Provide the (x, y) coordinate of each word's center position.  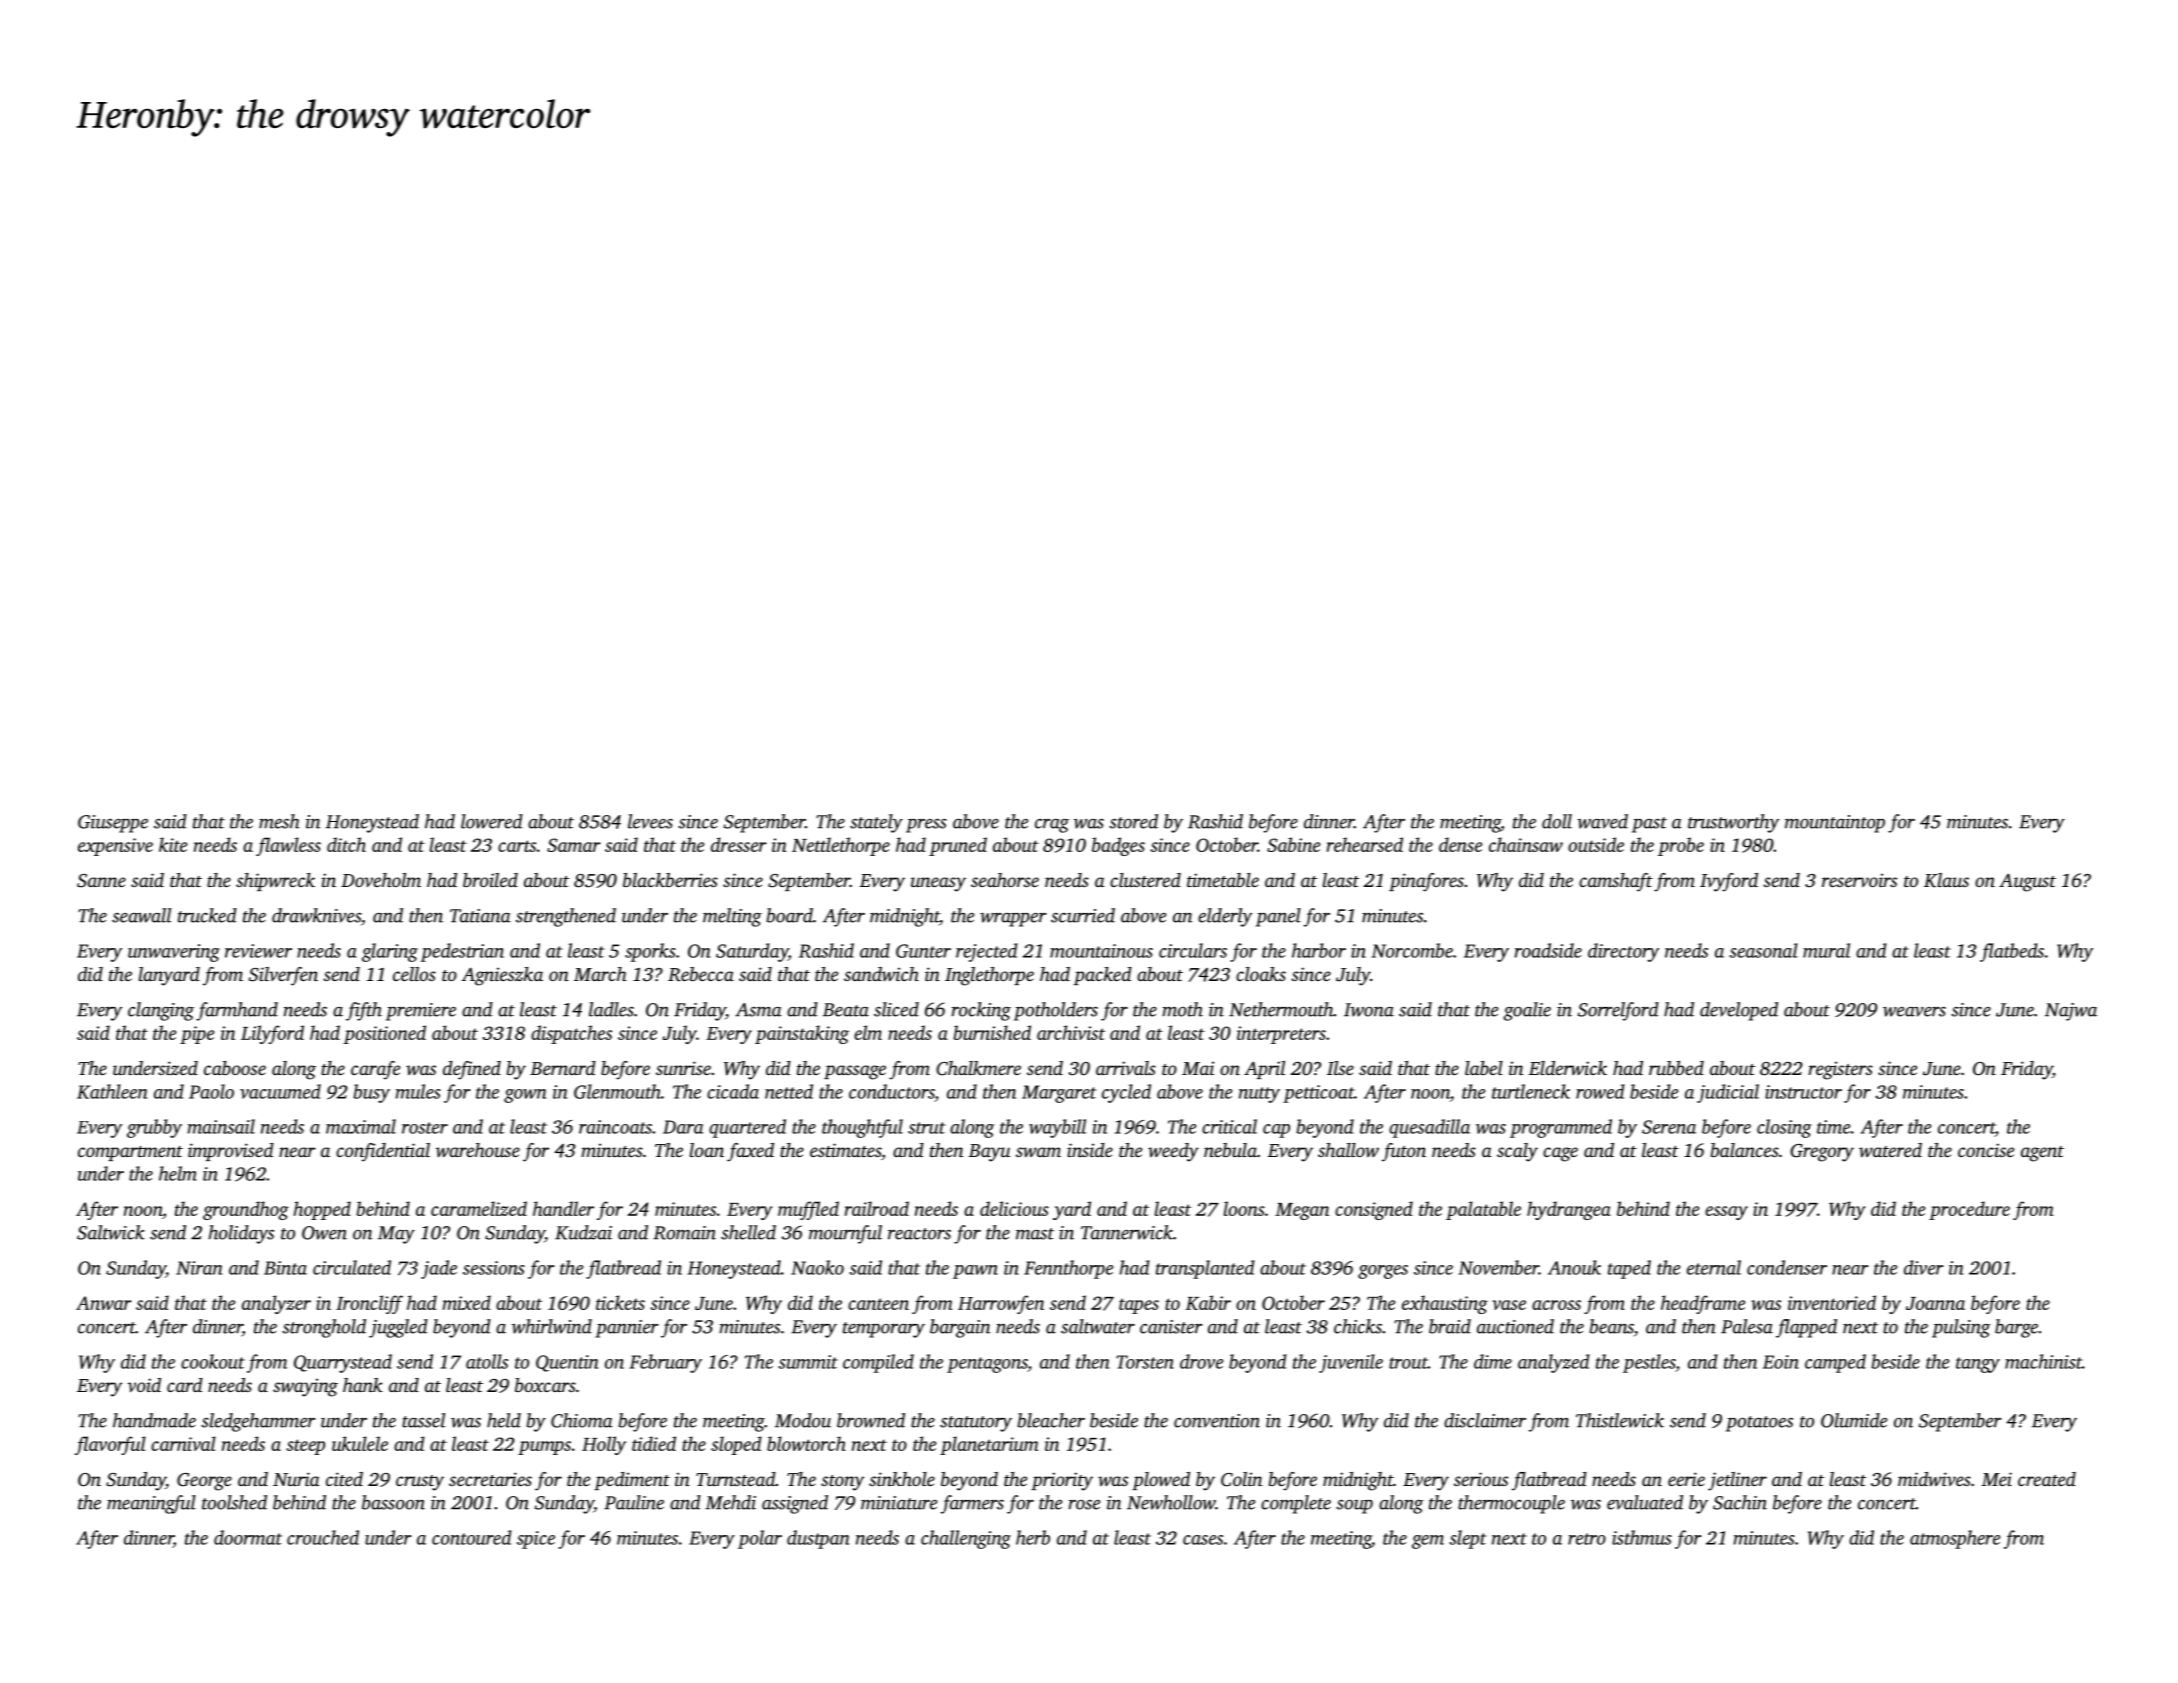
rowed (1600, 1091)
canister (1171, 1327)
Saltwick (111, 1232)
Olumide (1854, 1420)
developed (1739, 1011)
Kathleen (112, 1091)
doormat (248, 1537)
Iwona (1369, 1010)
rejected (986, 952)
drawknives (316, 915)
